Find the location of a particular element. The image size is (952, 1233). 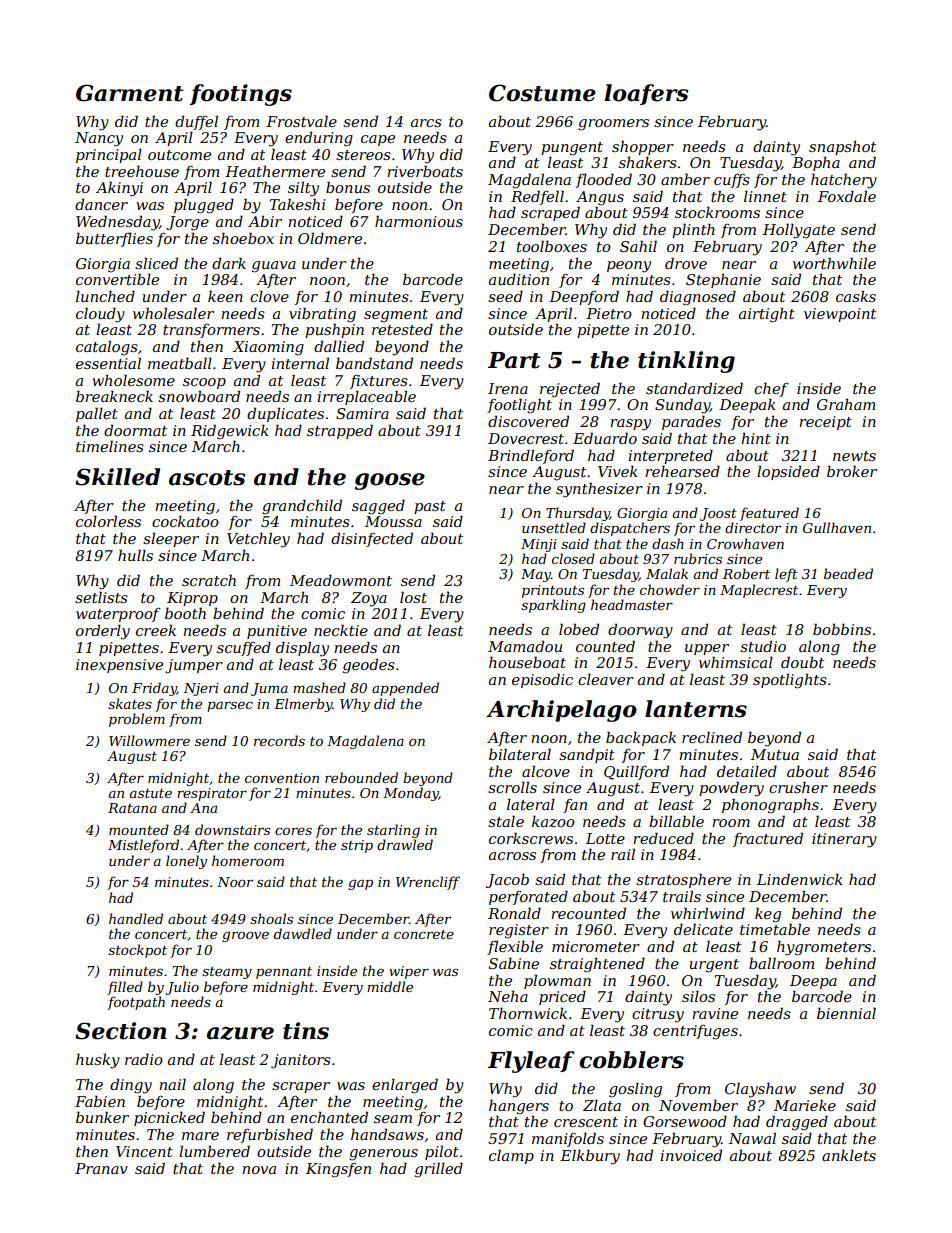

harmonious is located at coordinates (419, 221).
